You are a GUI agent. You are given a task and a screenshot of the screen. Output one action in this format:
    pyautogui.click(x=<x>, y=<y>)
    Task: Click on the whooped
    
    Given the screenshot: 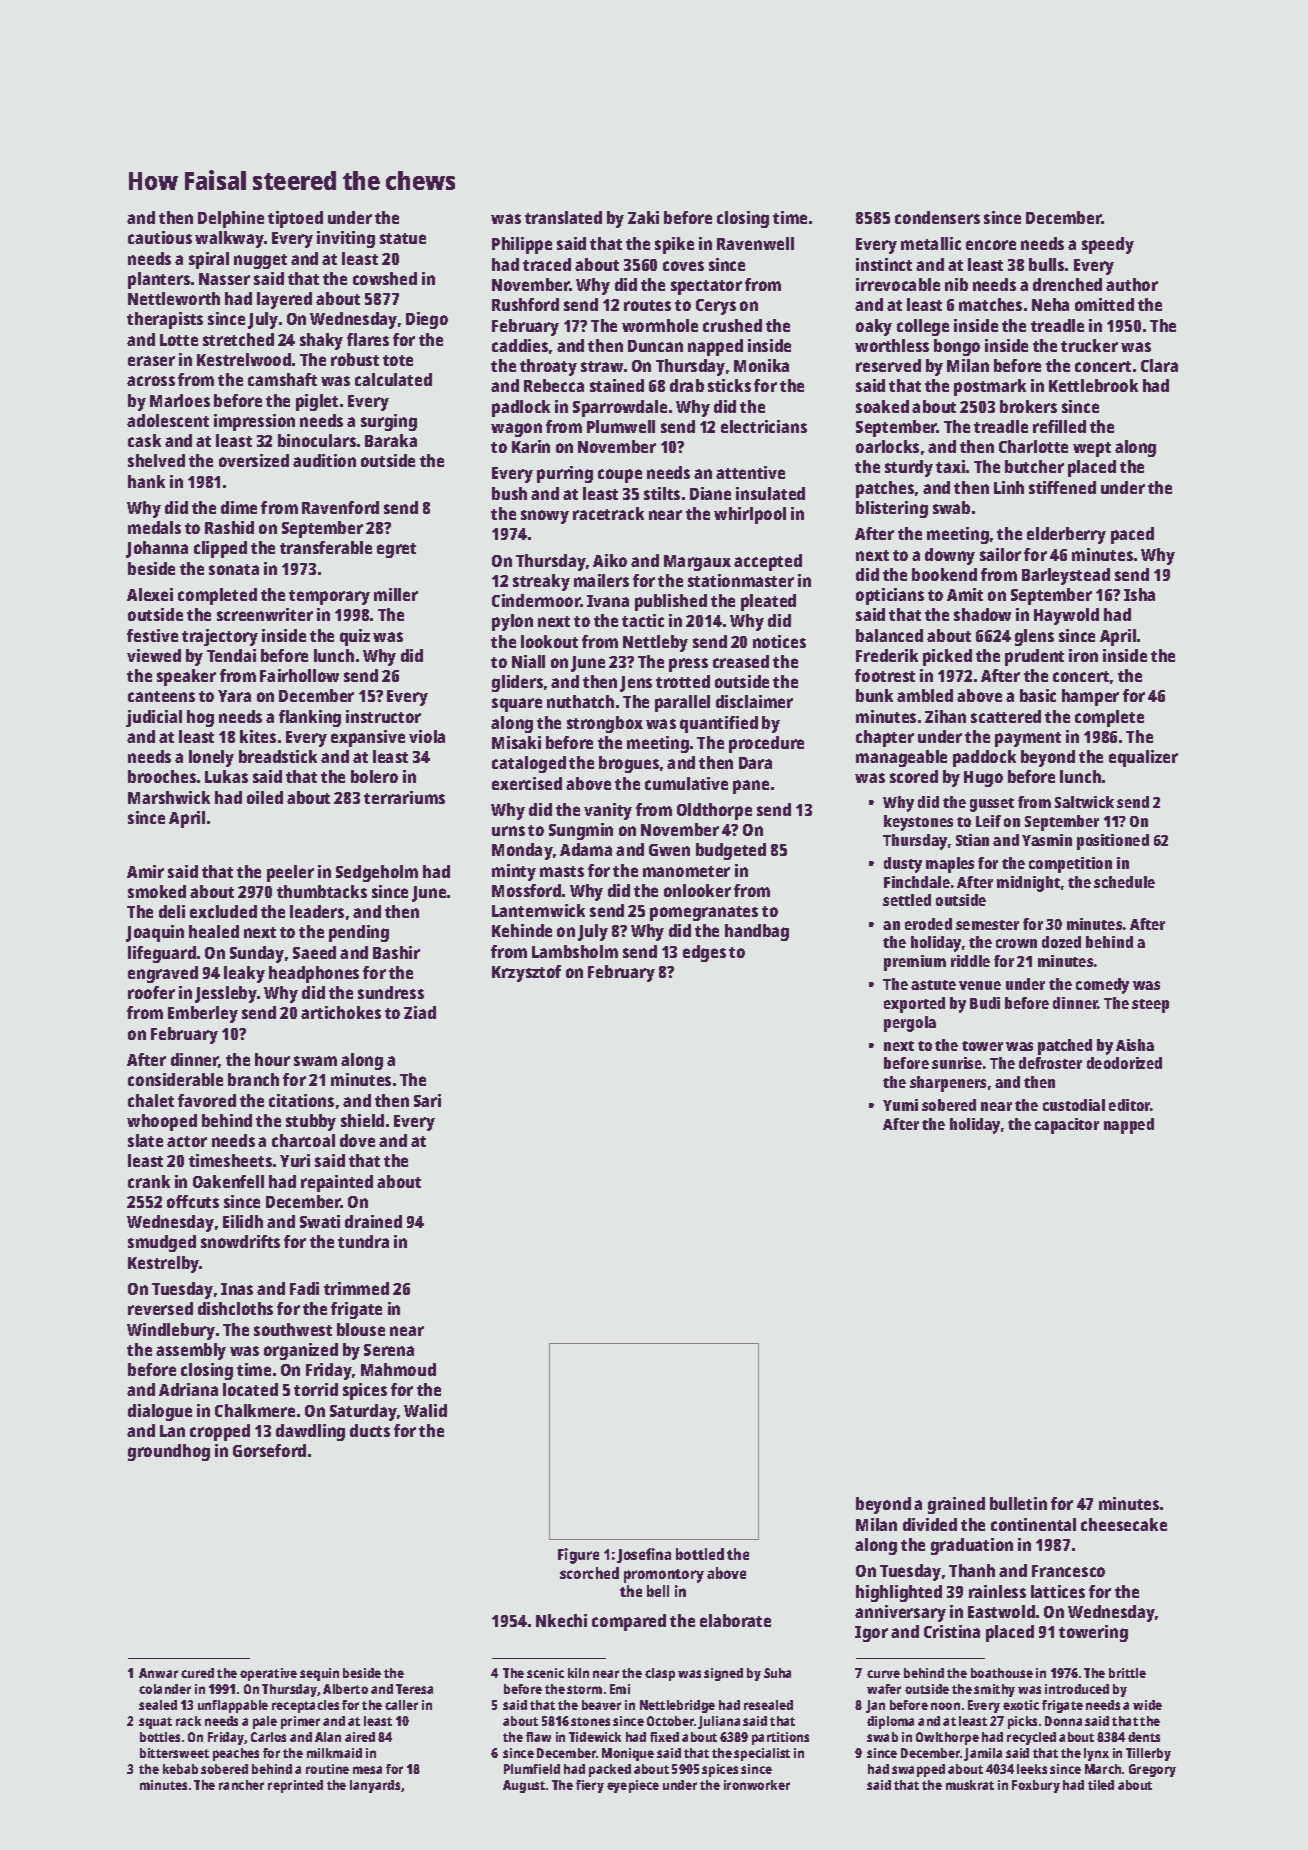 What is the action you would take?
    pyautogui.click(x=162, y=1122)
